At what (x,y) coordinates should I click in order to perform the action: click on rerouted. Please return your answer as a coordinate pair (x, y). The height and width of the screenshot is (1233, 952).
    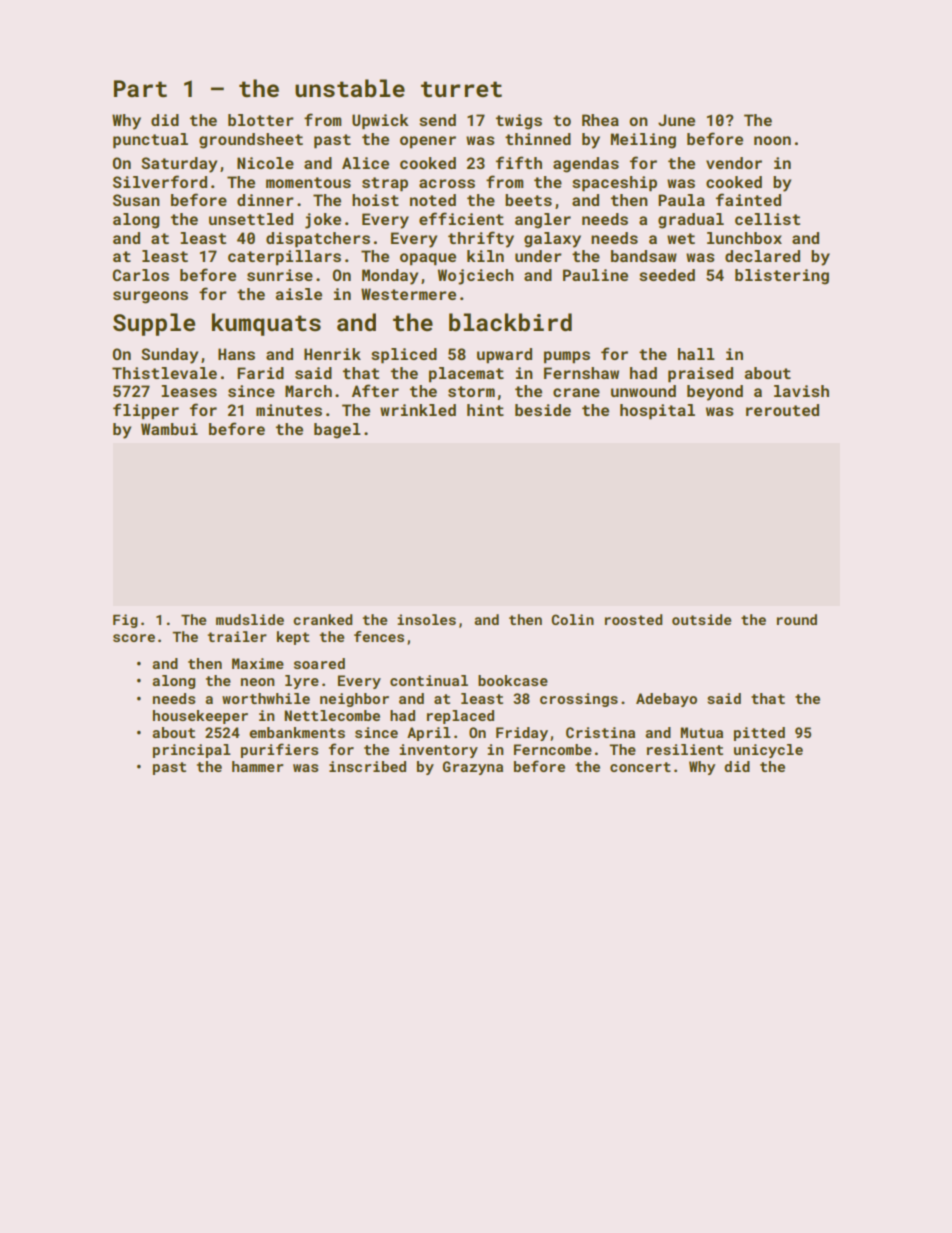
    Looking at the image, I should click on (782, 410).
